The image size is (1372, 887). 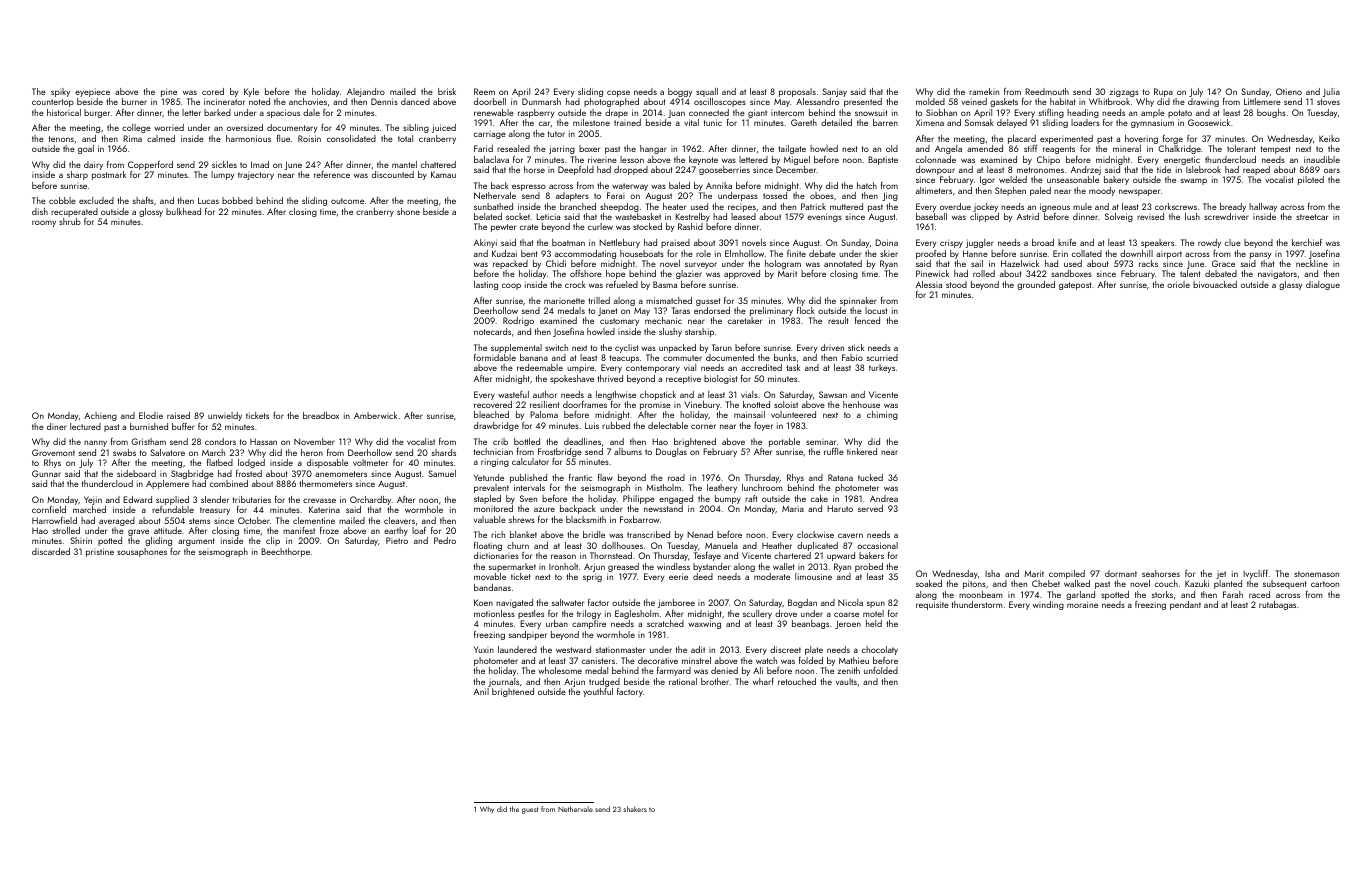 What do you see at coordinates (756, 404) in the screenshot?
I see `knotted` at bounding box center [756, 404].
